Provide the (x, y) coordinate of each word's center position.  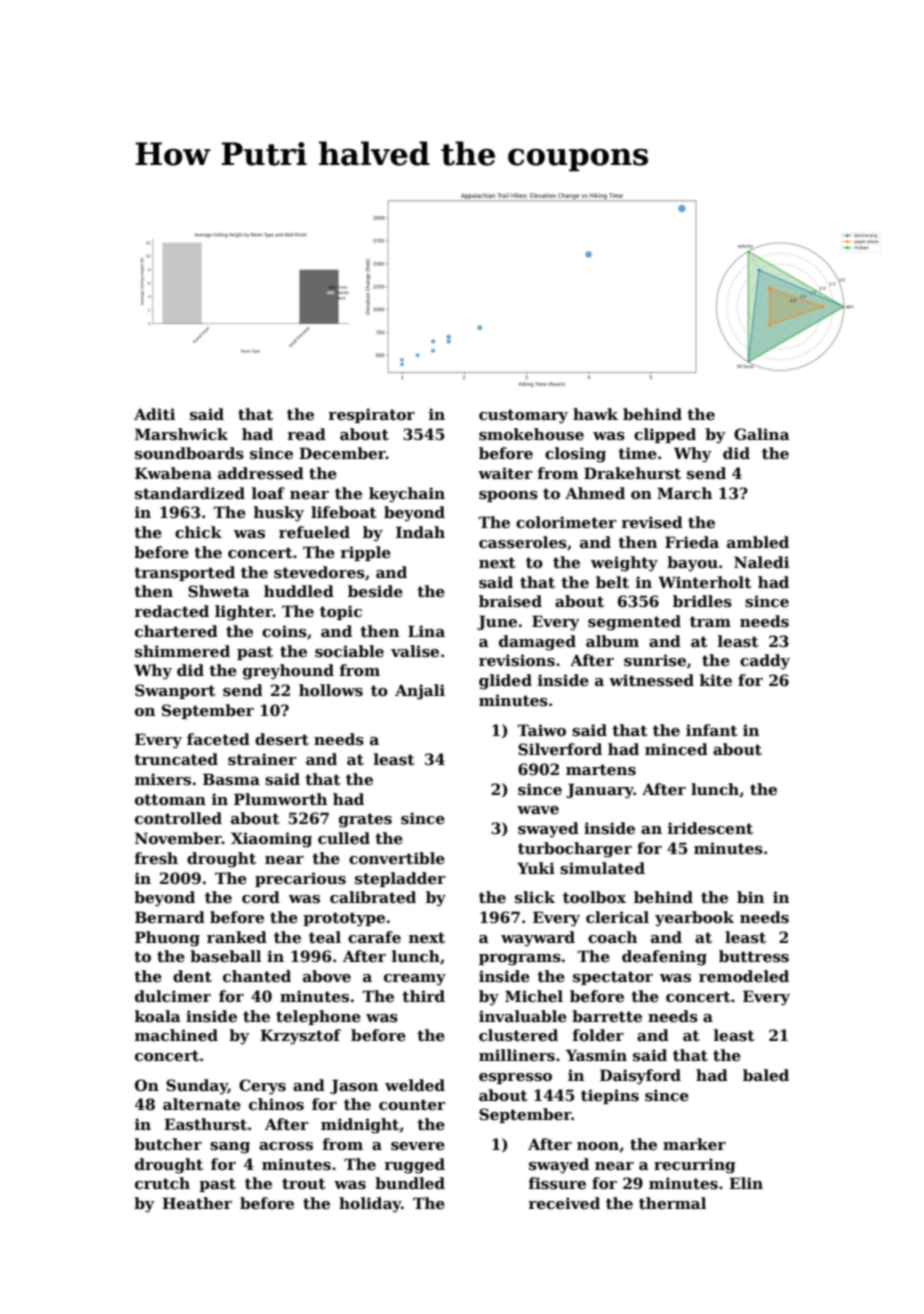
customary (523, 416)
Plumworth (280, 799)
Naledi (761, 562)
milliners (517, 1055)
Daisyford (640, 1077)
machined (176, 1035)
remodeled (744, 976)
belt (612, 582)
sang (230, 1148)
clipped (665, 435)
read (306, 434)
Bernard (170, 917)
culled (344, 838)
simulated (602, 868)
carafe (374, 937)
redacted (171, 611)
